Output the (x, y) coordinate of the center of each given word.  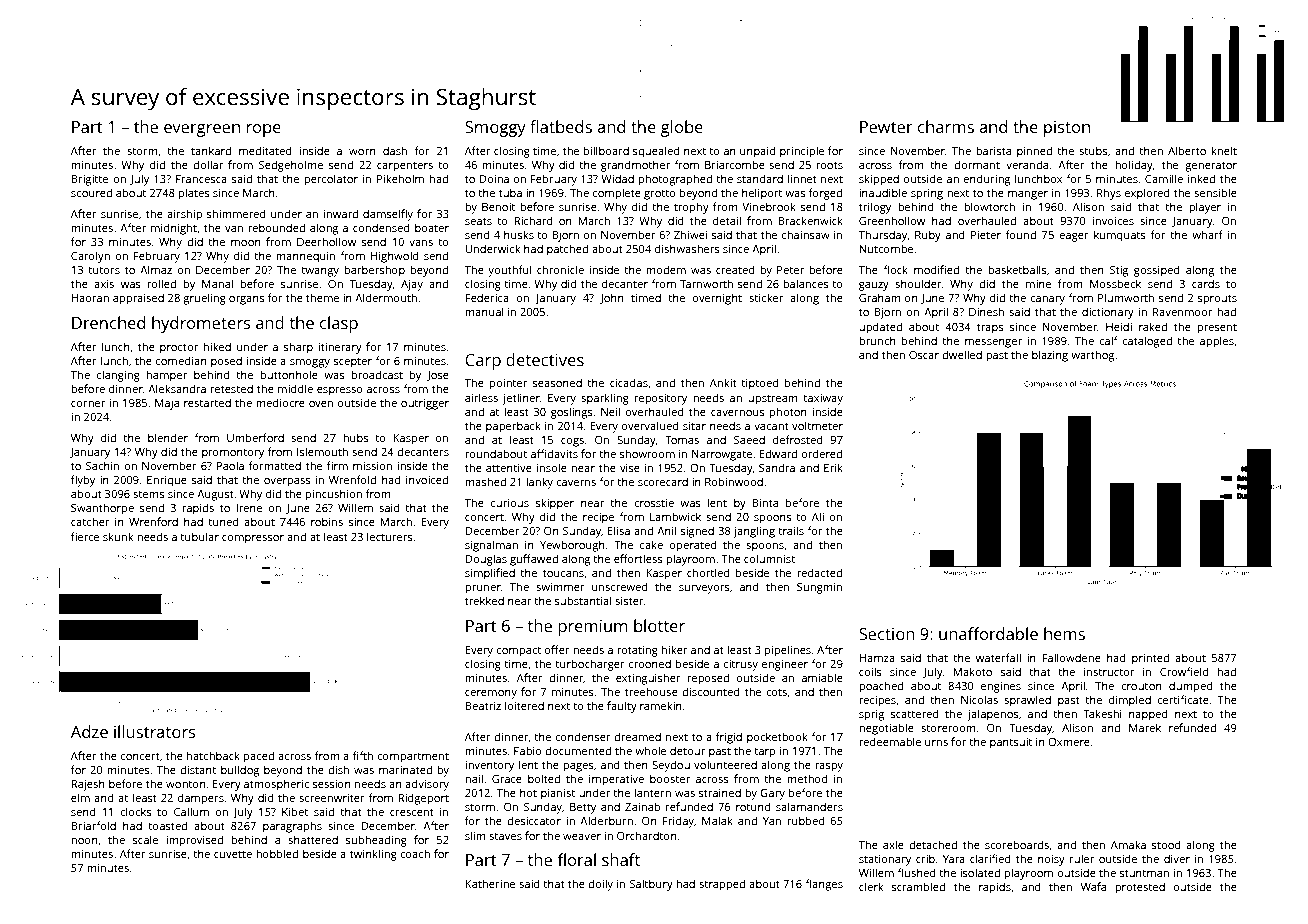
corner (88, 404)
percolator (331, 180)
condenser (583, 736)
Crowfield (1184, 671)
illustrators (154, 731)
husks (519, 234)
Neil (610, 411)
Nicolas (979, 699)
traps (990, 328)
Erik (833, 467)
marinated (405, 769)
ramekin (661, 705)
